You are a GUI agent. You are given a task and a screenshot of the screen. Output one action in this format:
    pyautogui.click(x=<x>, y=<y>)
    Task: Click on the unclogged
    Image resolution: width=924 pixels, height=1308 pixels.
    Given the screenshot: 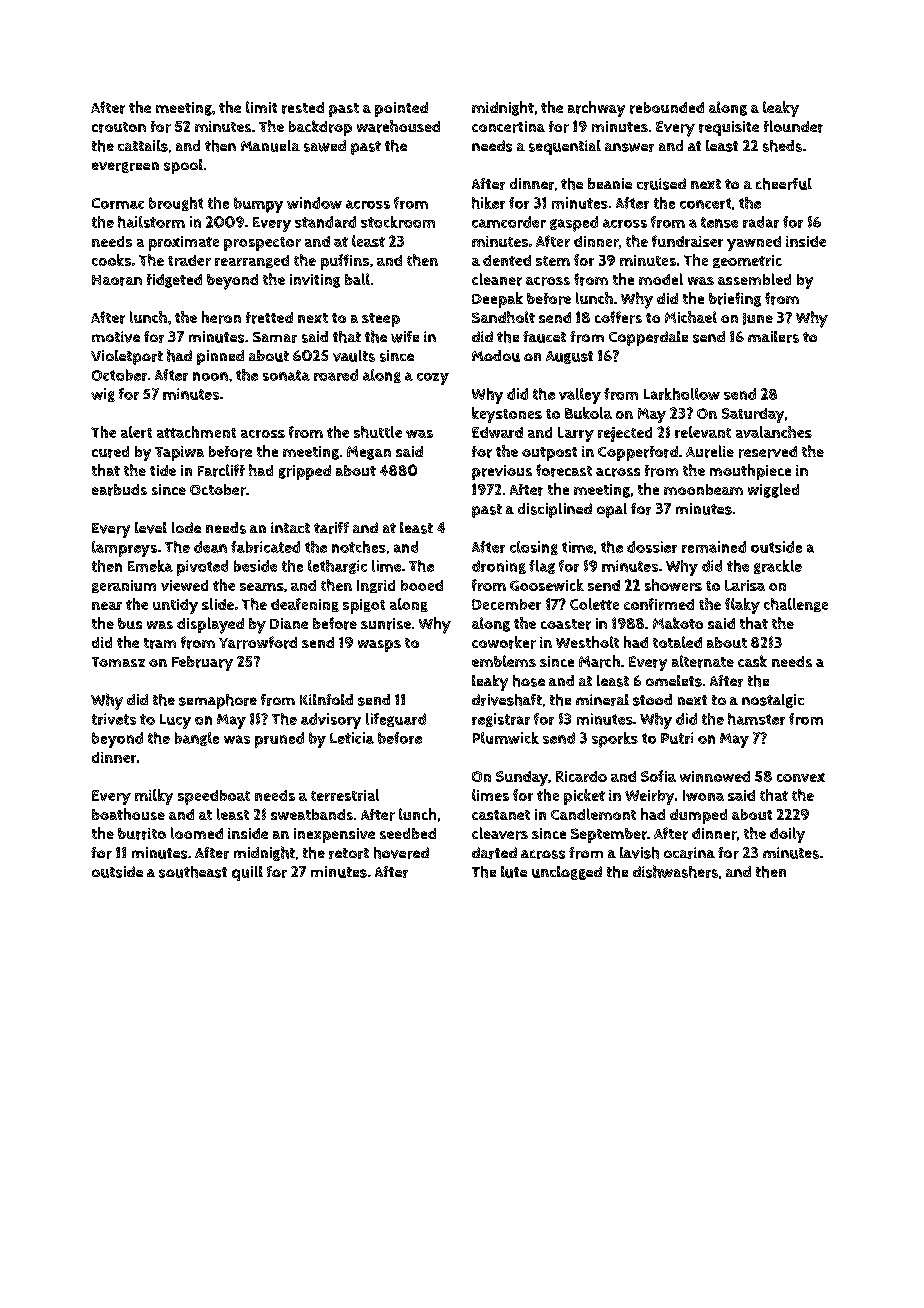 What is the action you would take?
    pyautogui.click(x=567, y=873)
